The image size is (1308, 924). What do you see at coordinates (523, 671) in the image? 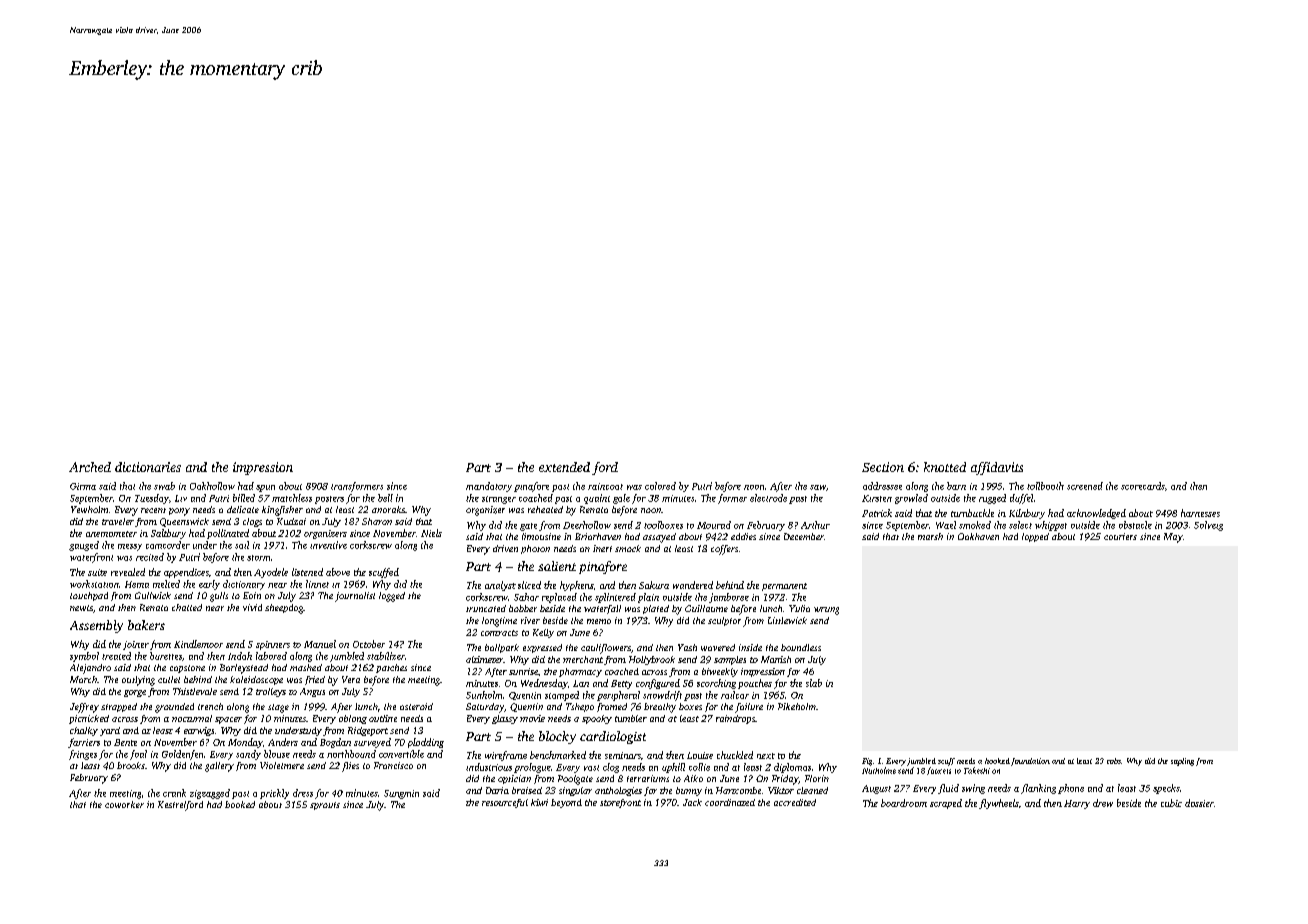
I see `sunrise` at bounding box center [523, 671].
